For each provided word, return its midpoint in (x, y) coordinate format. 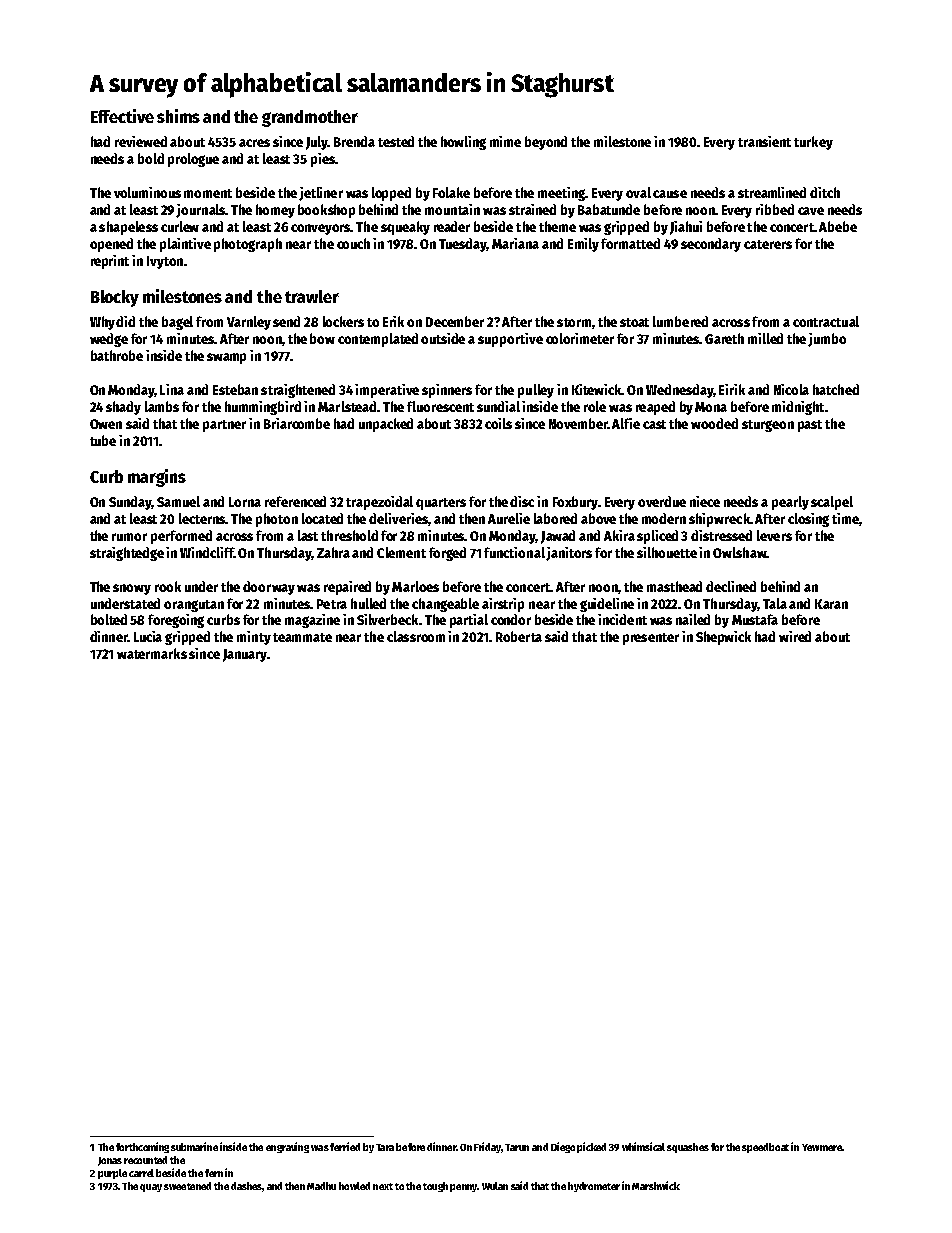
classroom (416, 636)
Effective (122, 116)
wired (795, 636)
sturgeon (768, 426)
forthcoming (142, 1147)
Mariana (515, 243)
